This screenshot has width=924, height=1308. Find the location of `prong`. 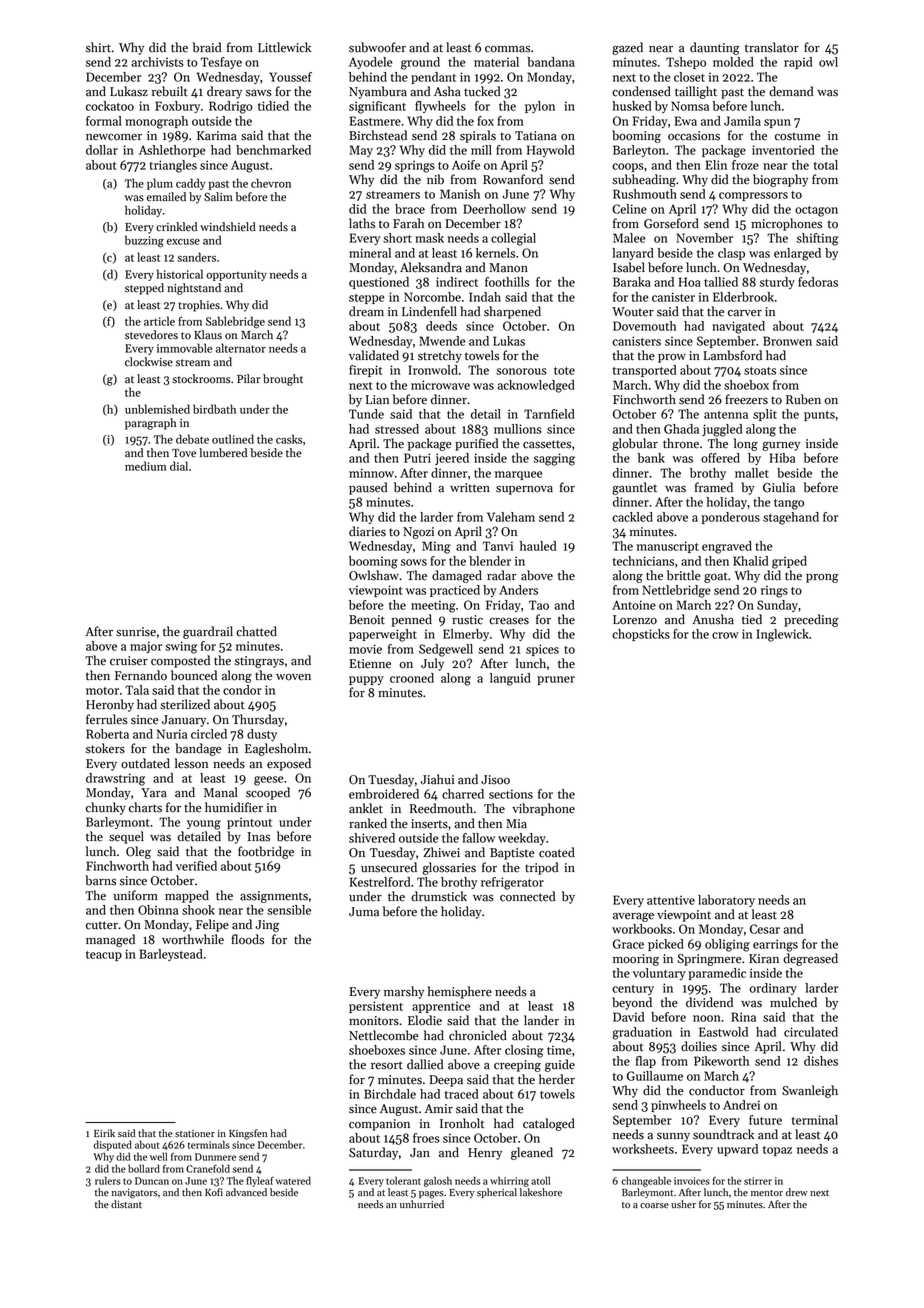

prong is located at coordinates (822, 578).
